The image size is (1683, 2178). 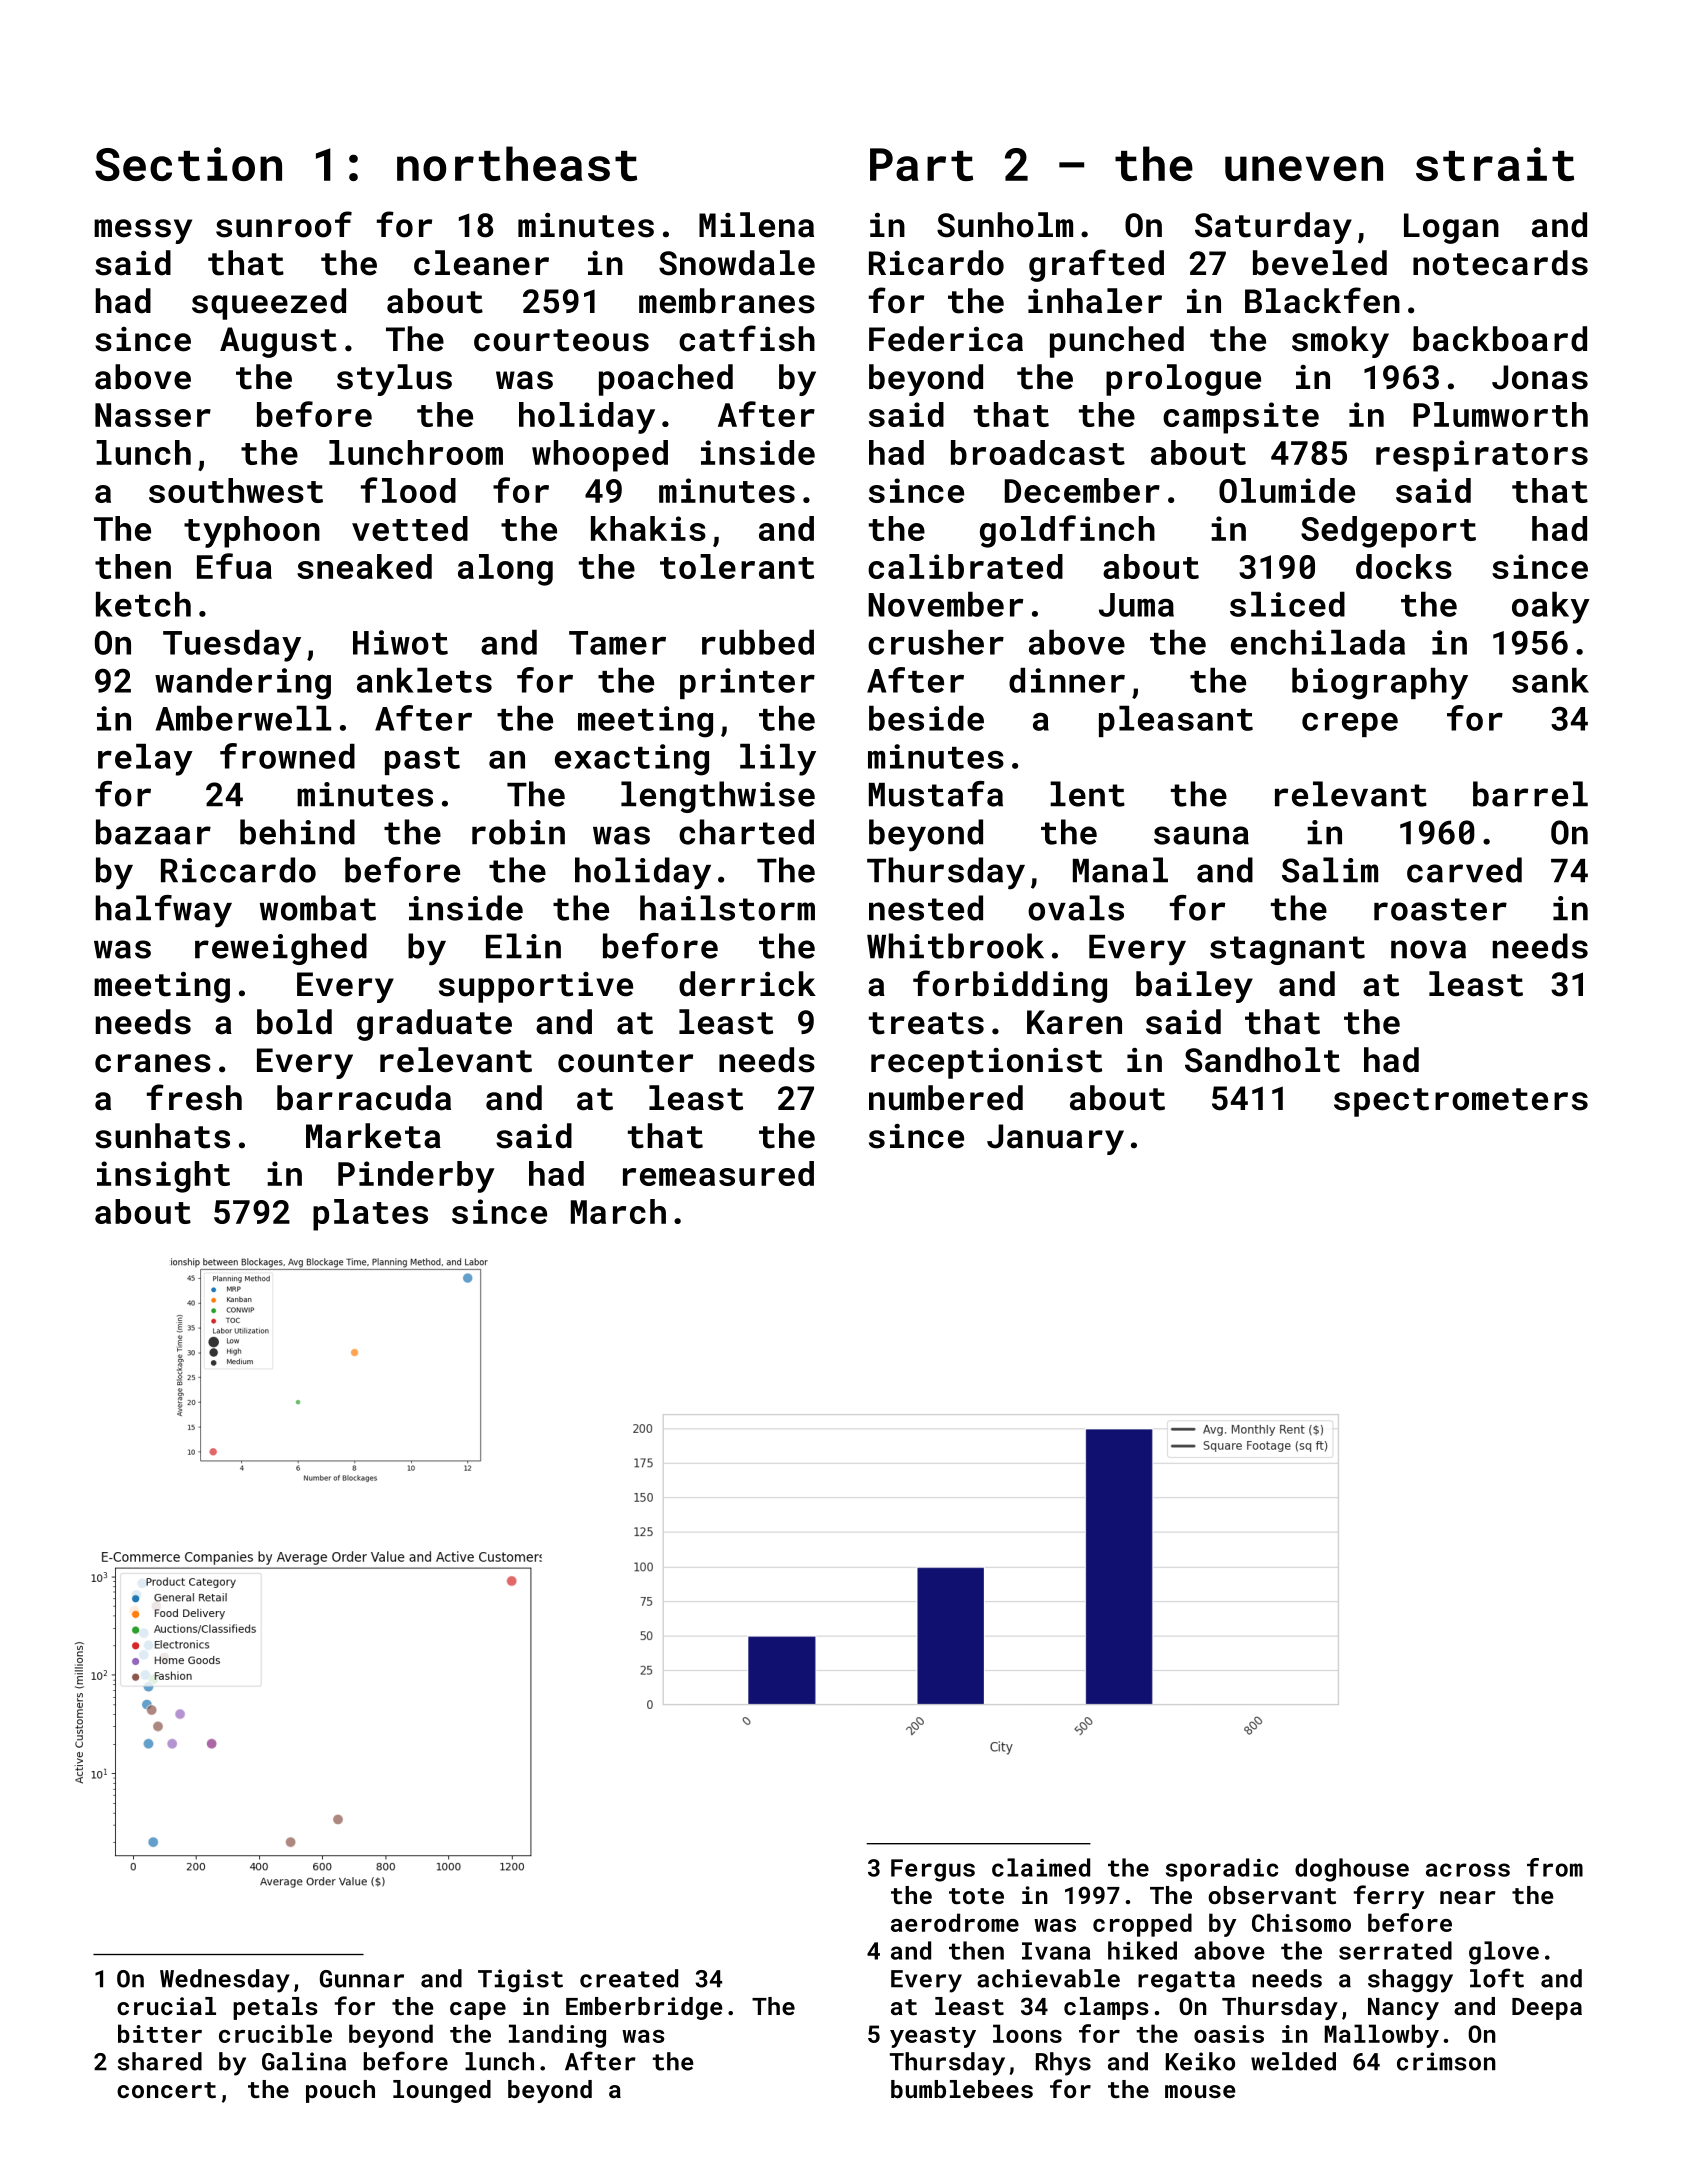 What do you see at coordinates (194, 1097) in the document?
I see `fresh` at bounding box center [194, 1097].
